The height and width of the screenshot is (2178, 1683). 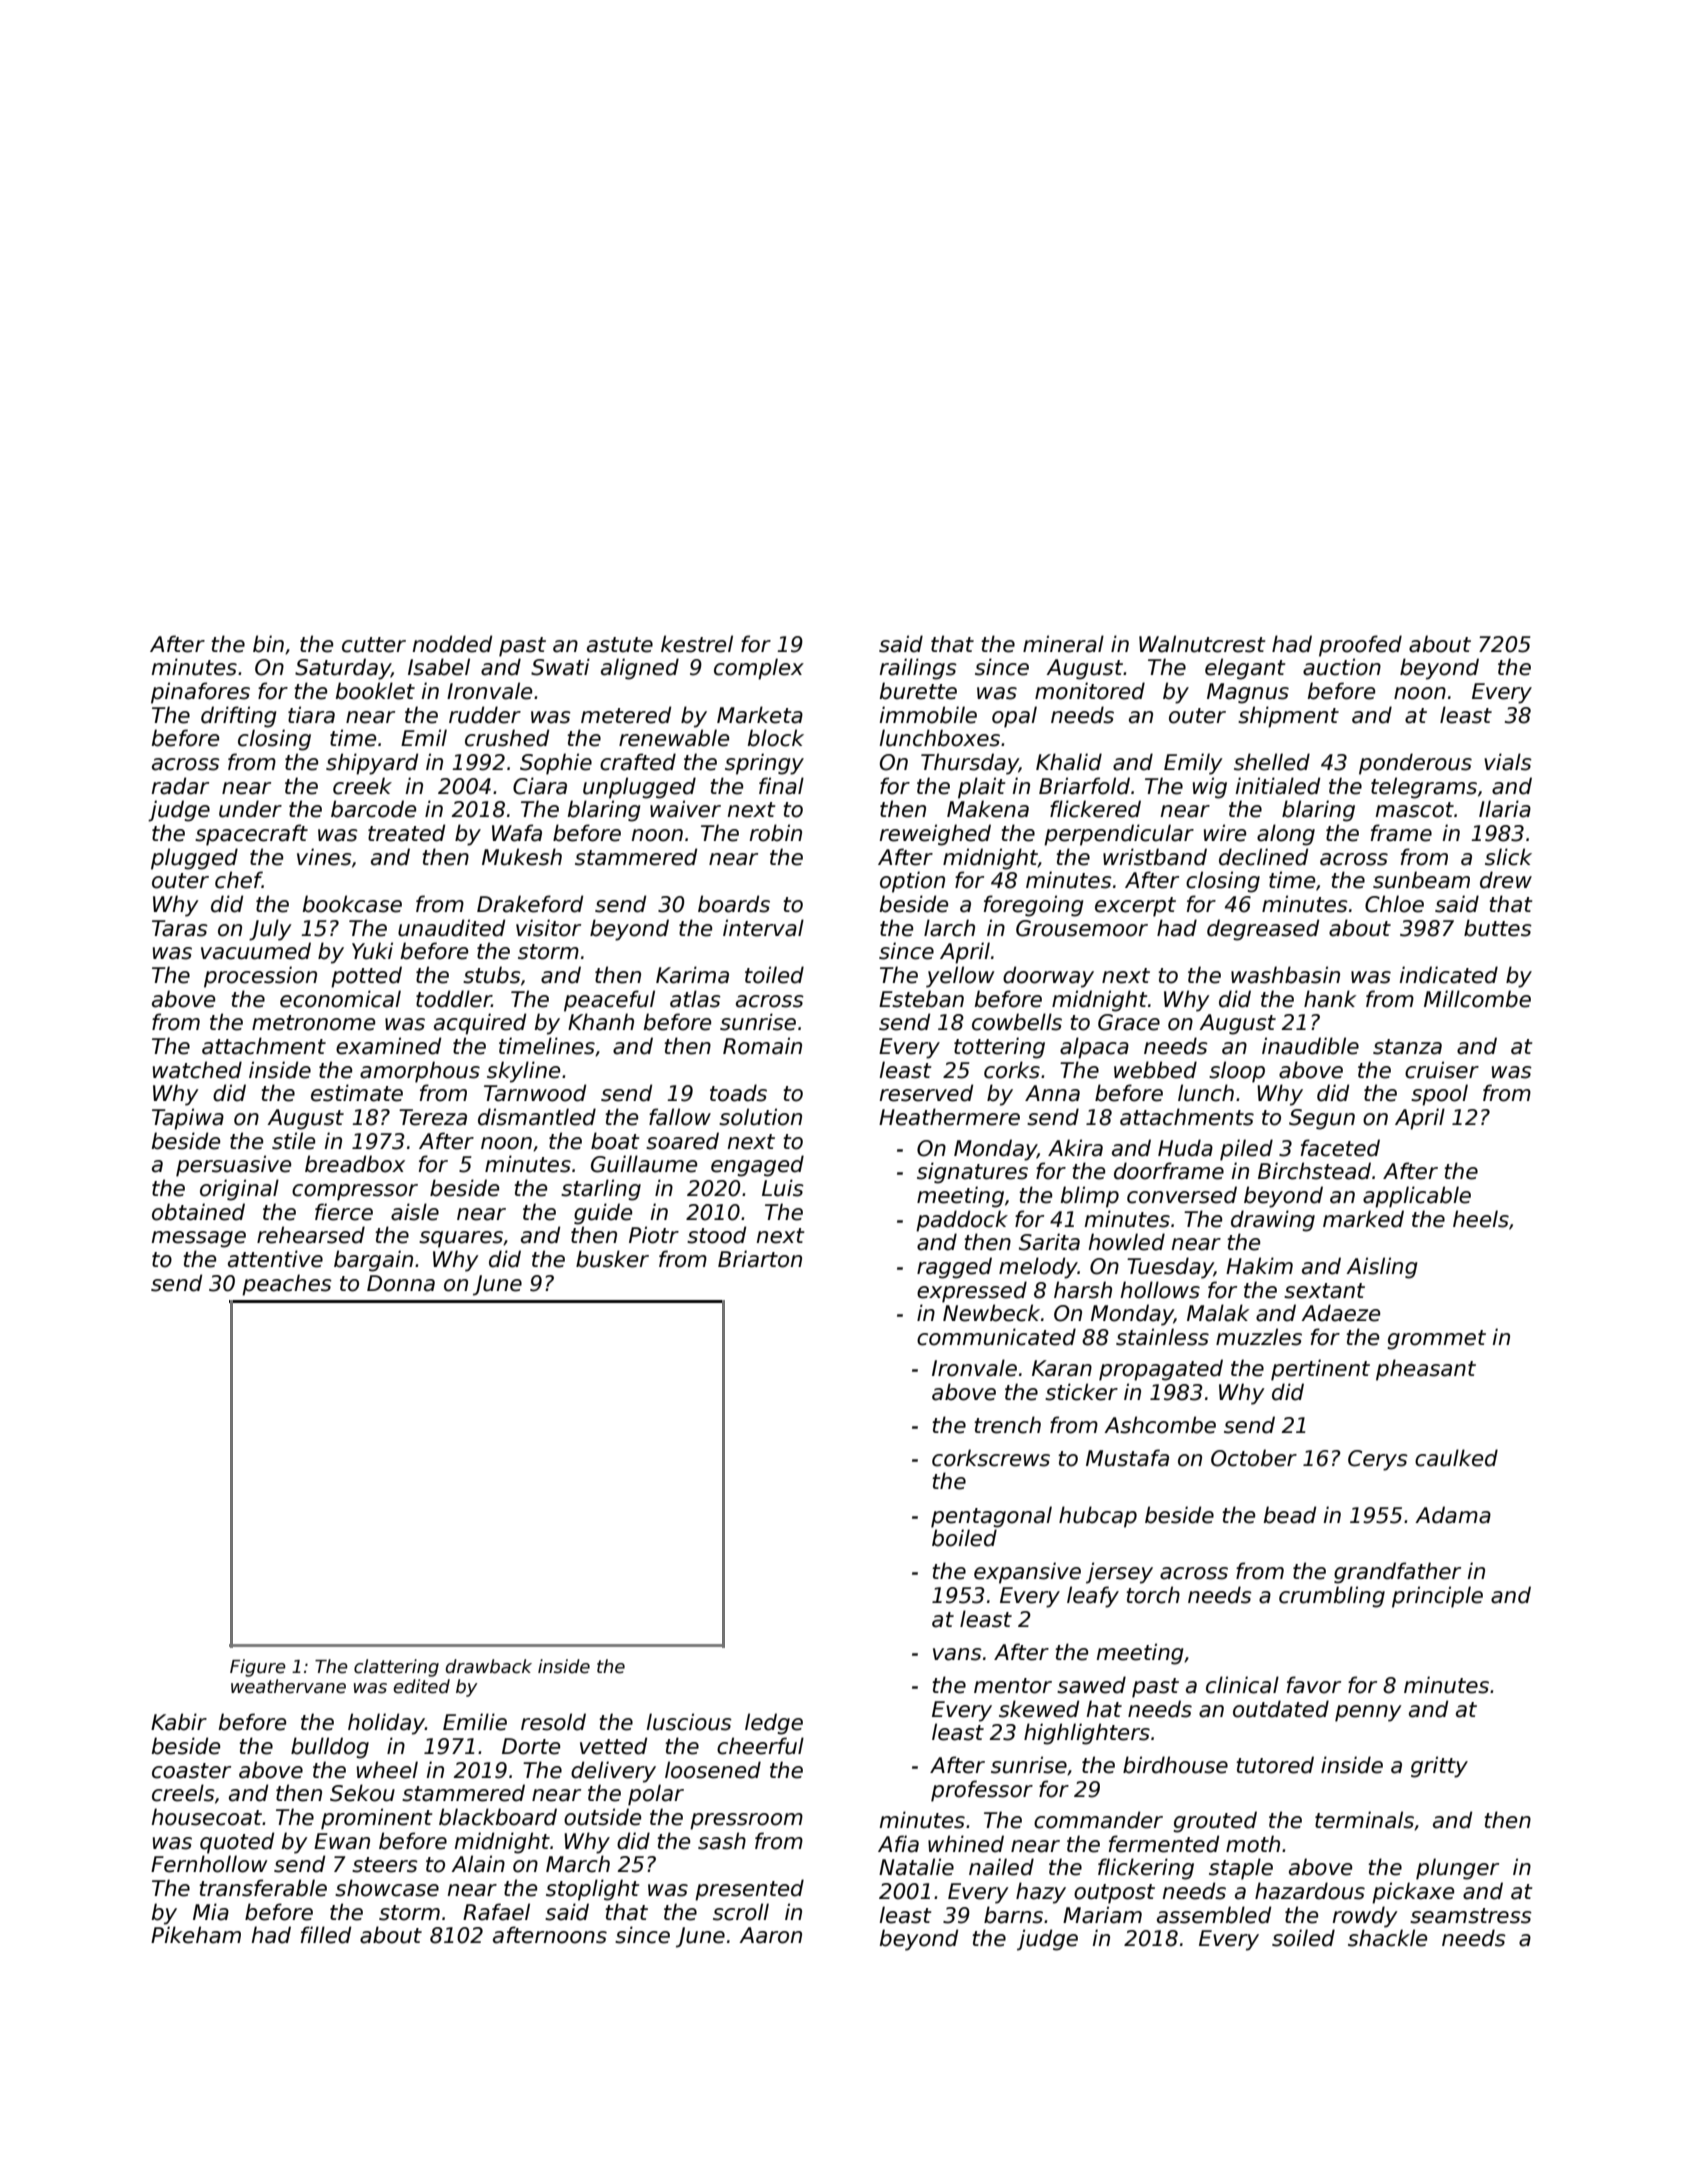 I want to click on obtained, so click(x=198, y=1212).
